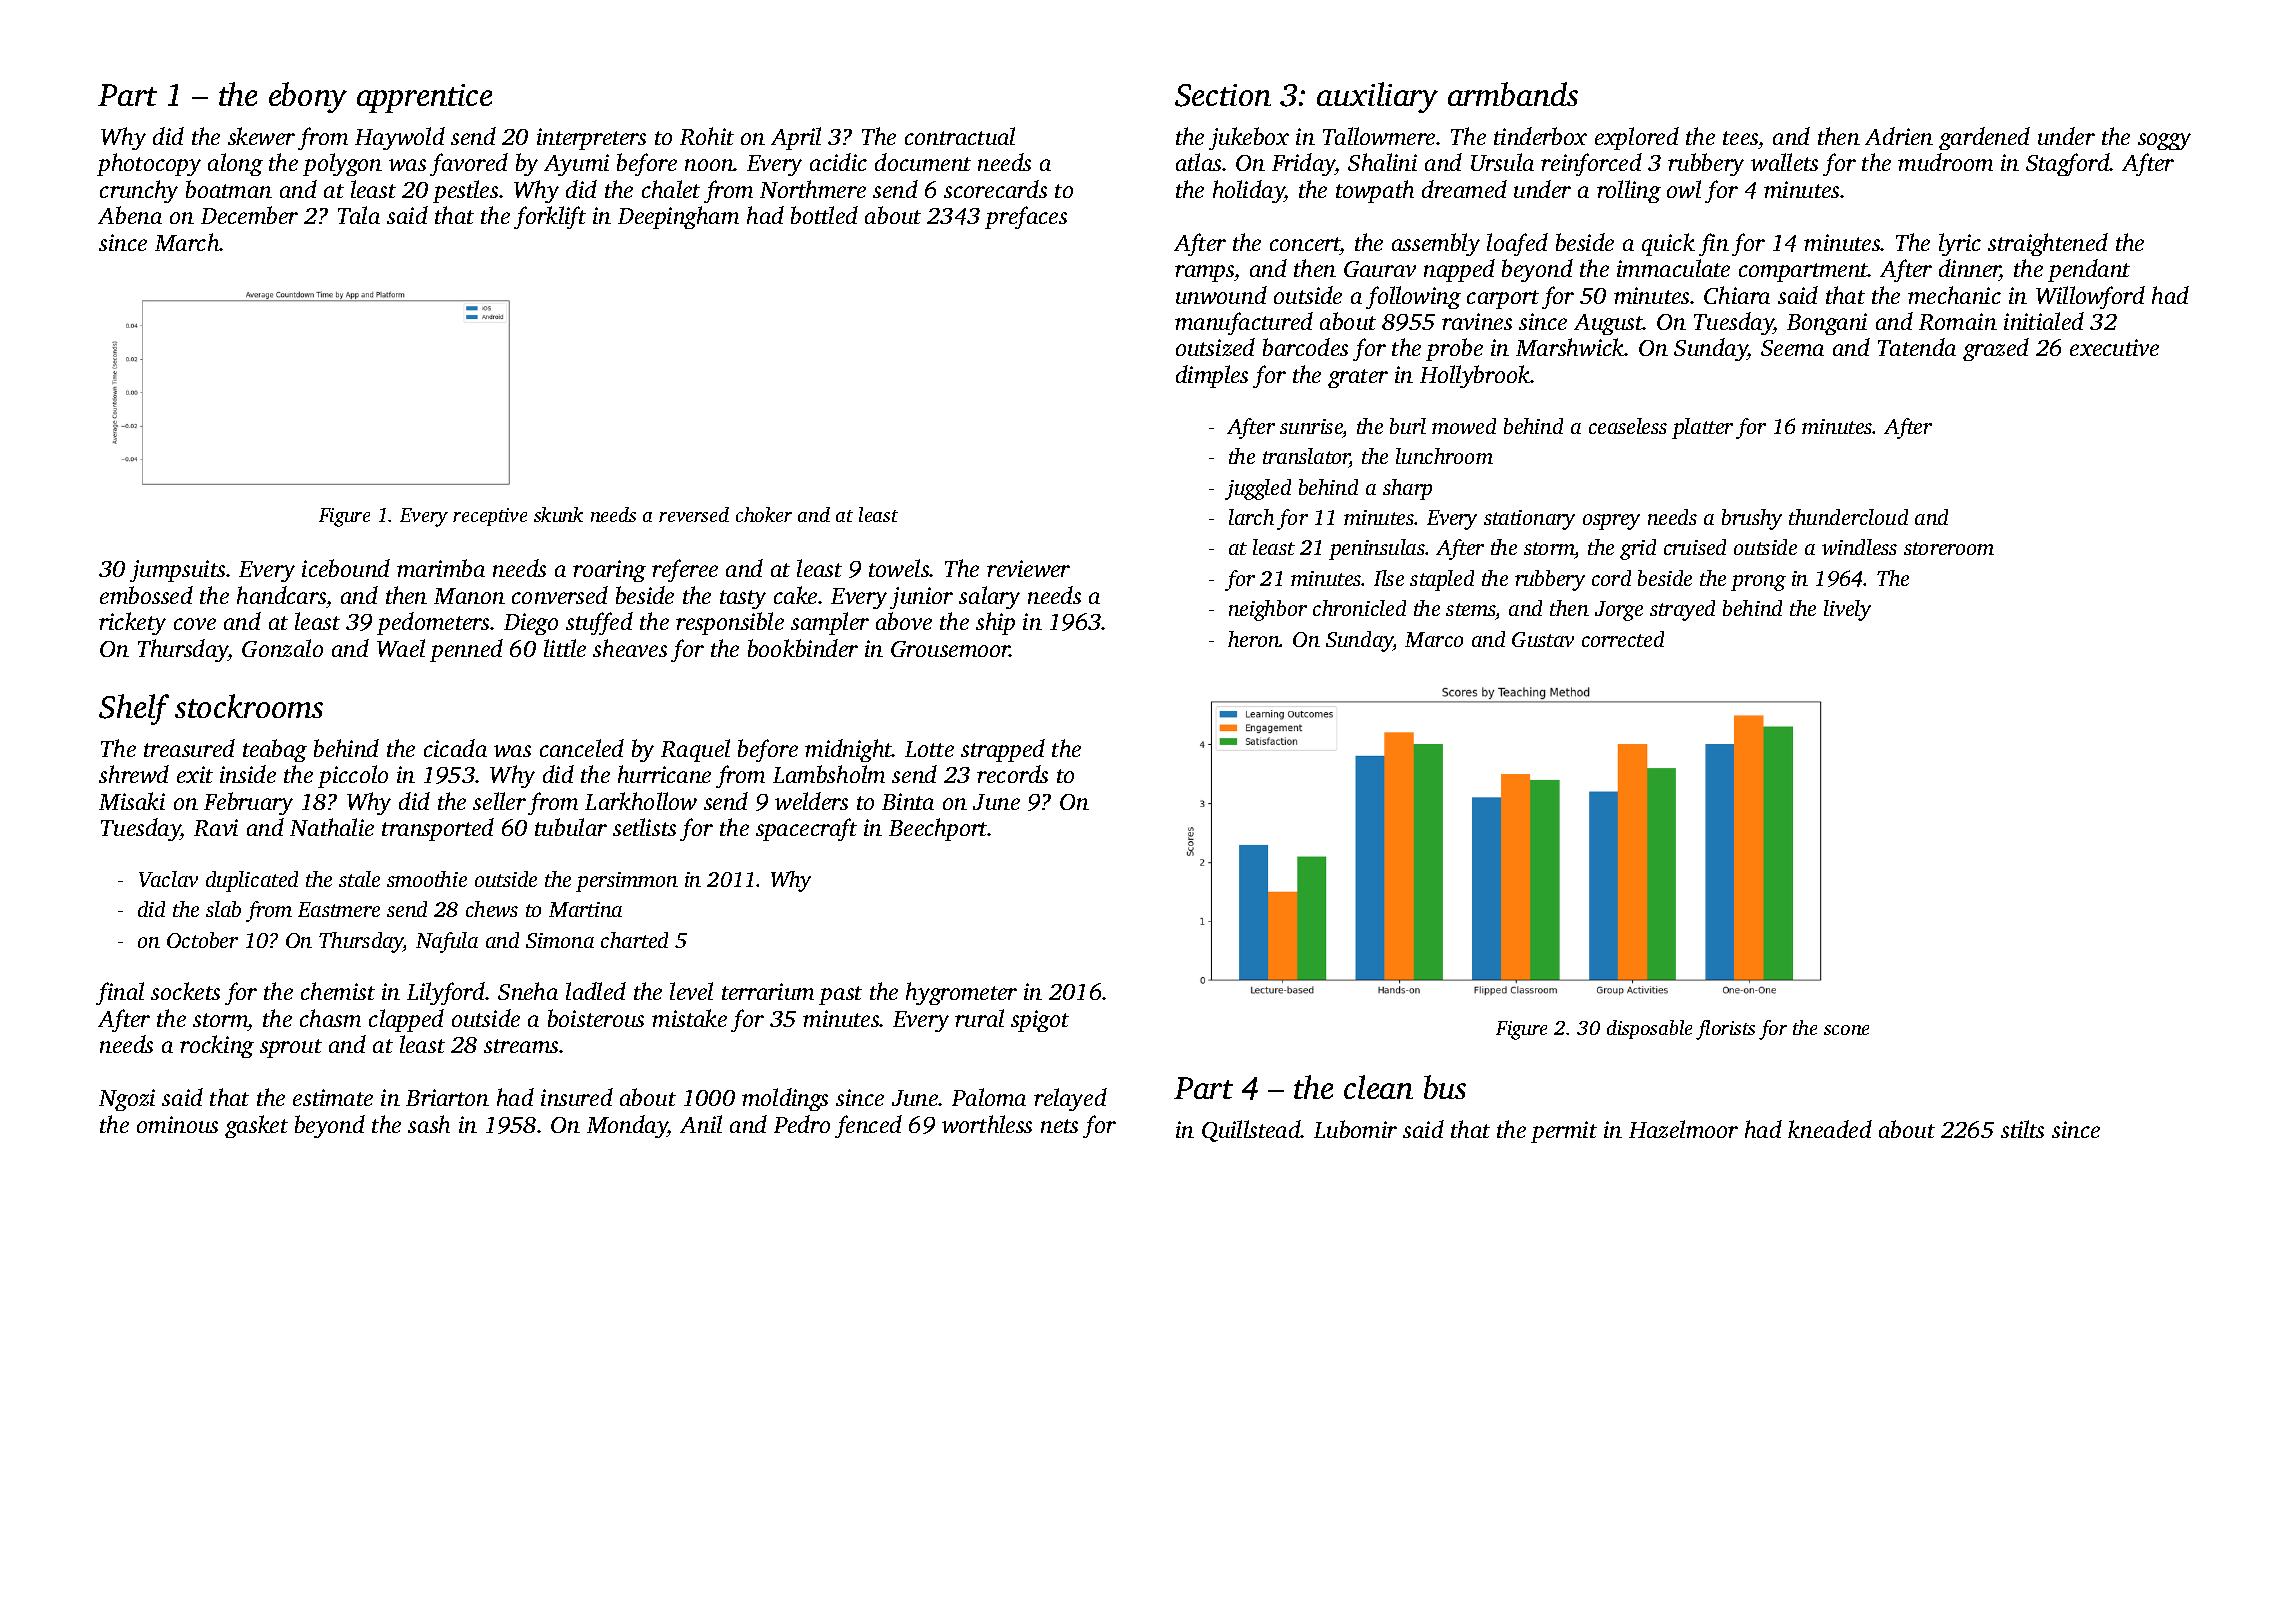  I want to click on Section, so click(1223, 95).
